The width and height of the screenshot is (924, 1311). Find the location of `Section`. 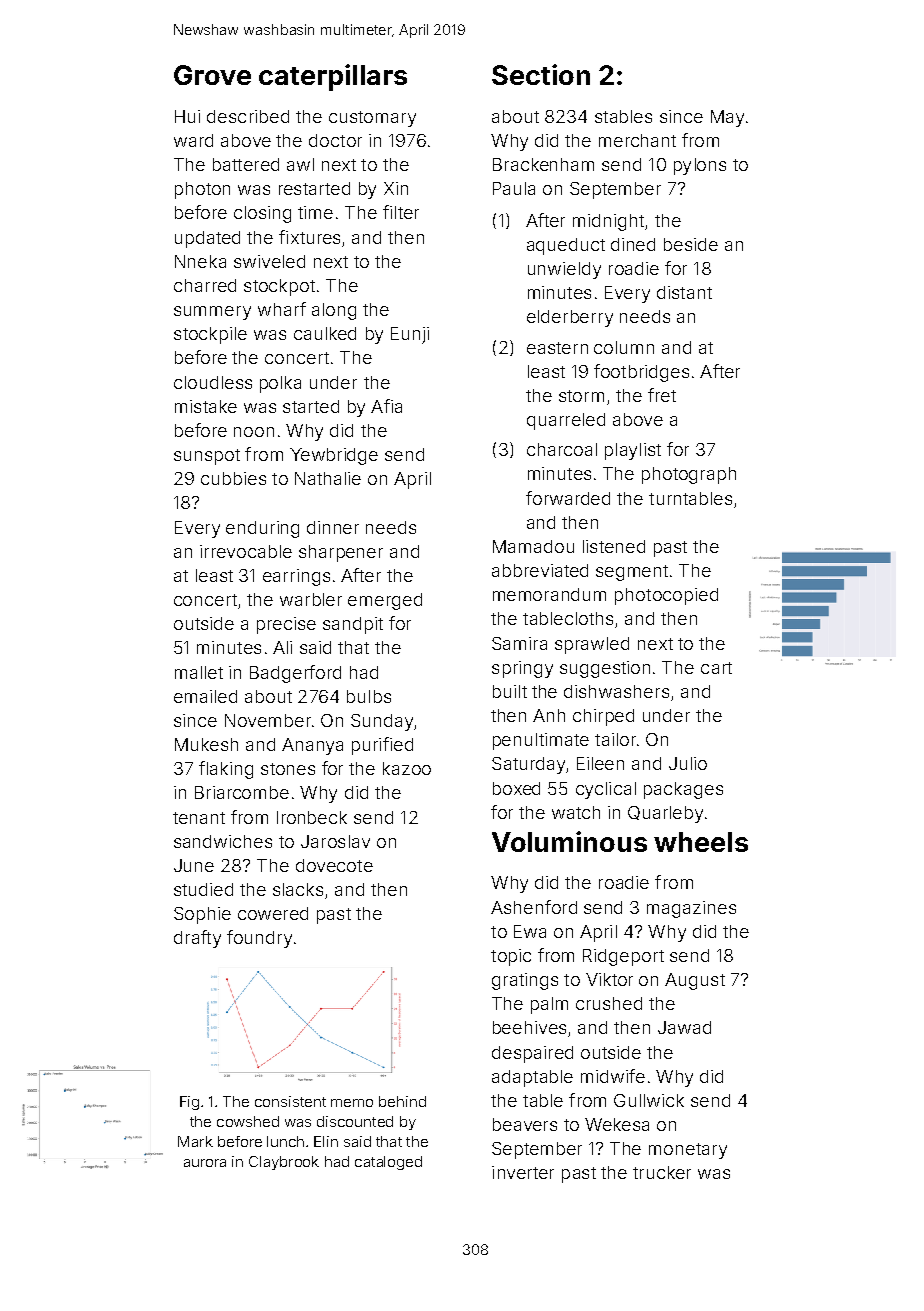

Section is located at coordinates (541, 74).
